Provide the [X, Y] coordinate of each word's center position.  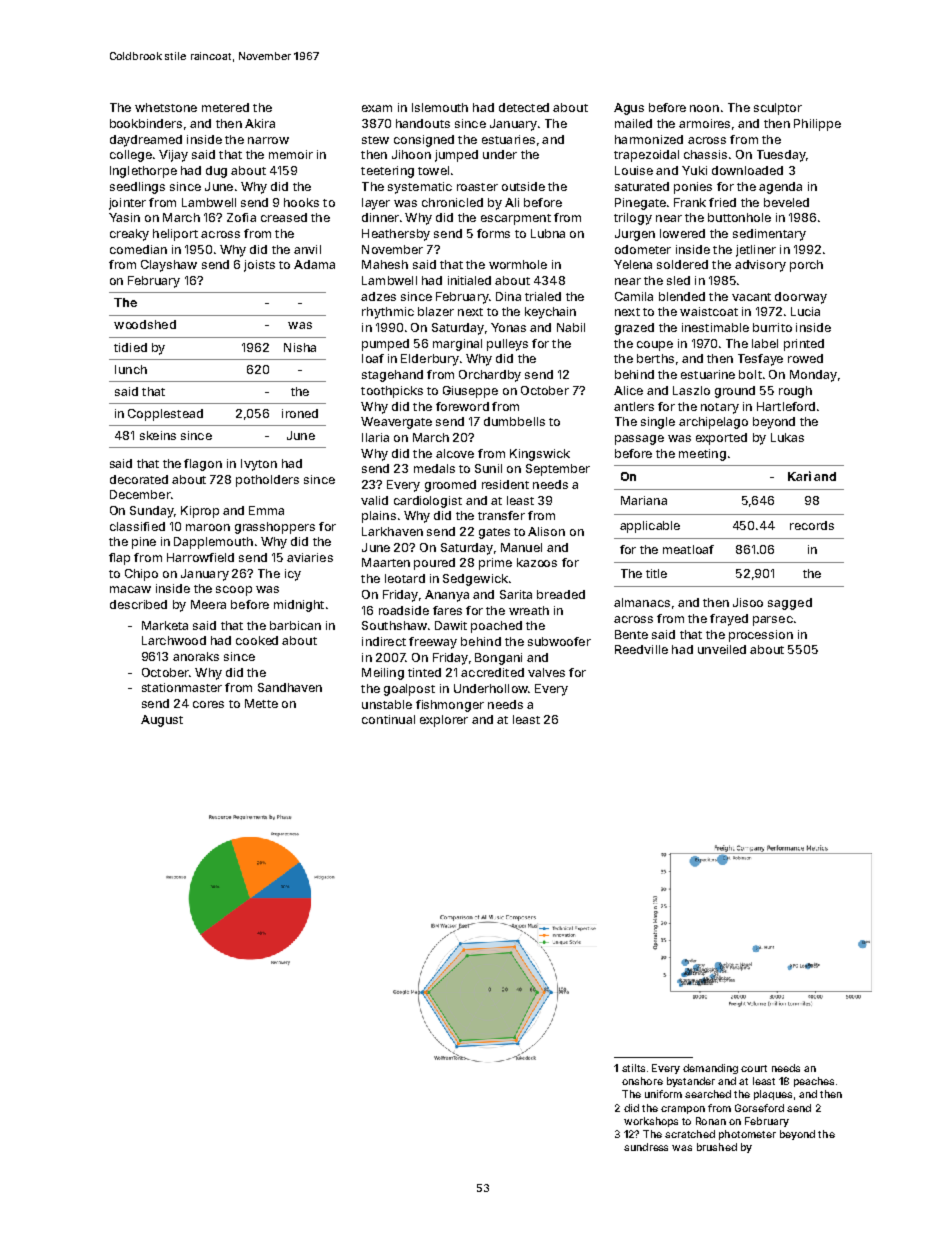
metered [225, 107]
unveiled [722, 649]
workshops [651, 1122]
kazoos [537, 562]
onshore [642, 1081]
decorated [139, 479]
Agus [629, 109]
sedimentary [769, 235]
